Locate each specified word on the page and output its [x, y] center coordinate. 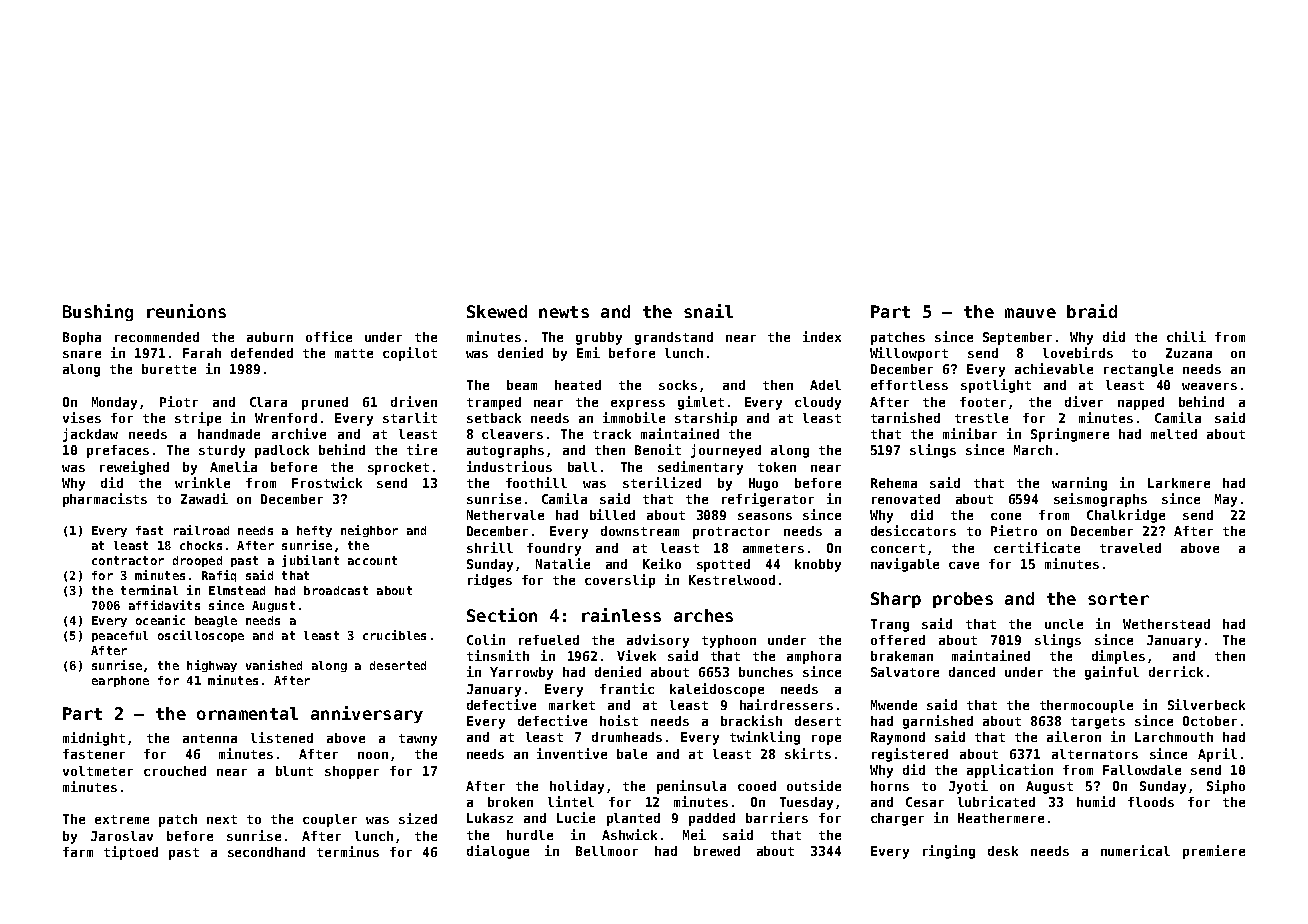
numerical [1135, 850]
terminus [348, 851]
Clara [268, 402]
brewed [717, 851]
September [1017, 338]
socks [678, 385]
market [572, 705]
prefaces [118, 451]
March [1033, 450]
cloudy [818, 403]
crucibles [394, 635]
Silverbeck [1206, 704]
